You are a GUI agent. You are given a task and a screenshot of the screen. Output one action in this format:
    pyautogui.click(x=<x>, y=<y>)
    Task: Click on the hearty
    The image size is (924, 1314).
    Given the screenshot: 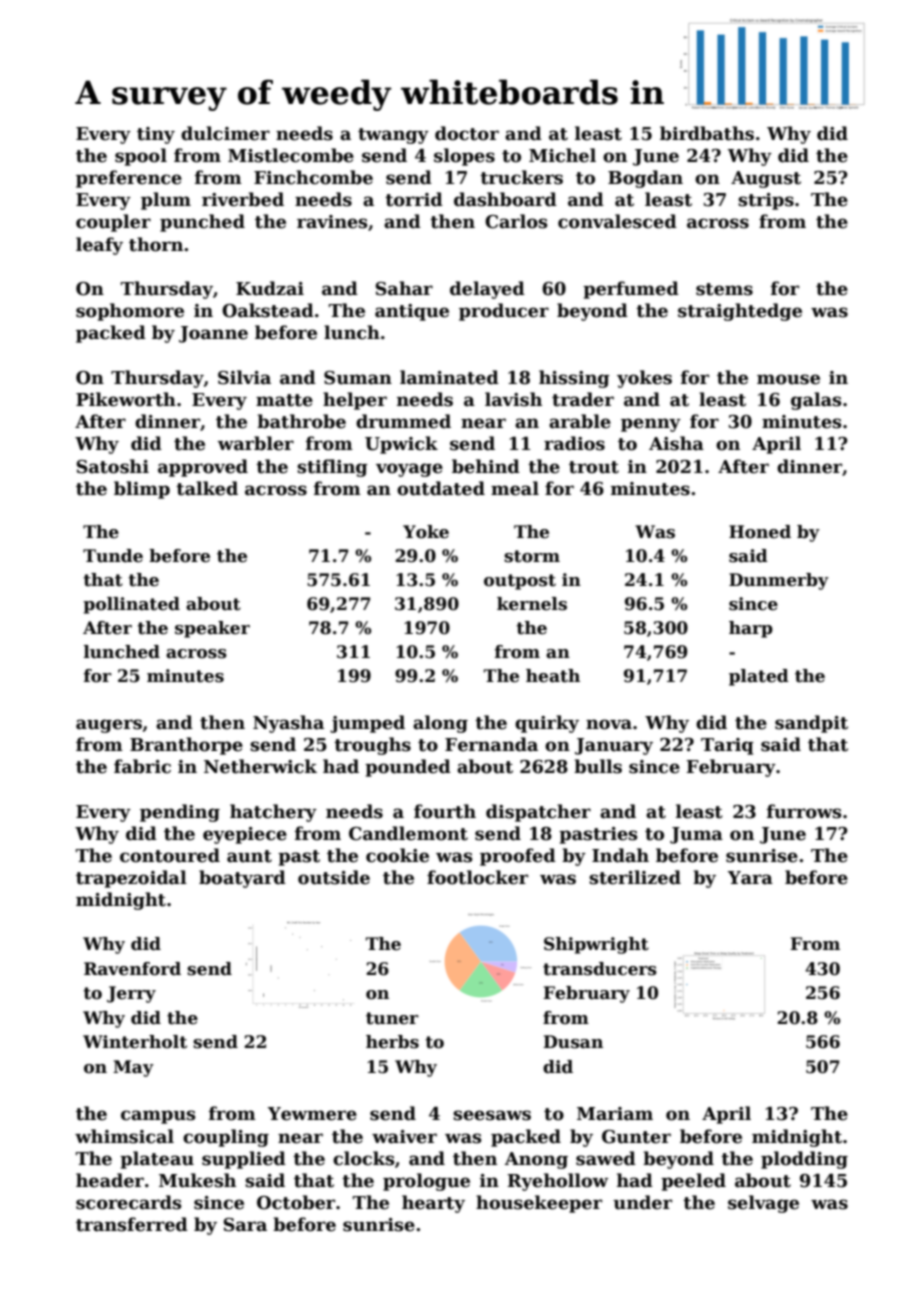 What is the action you would take?
    pyautogui.click(x=433, y=1204)
